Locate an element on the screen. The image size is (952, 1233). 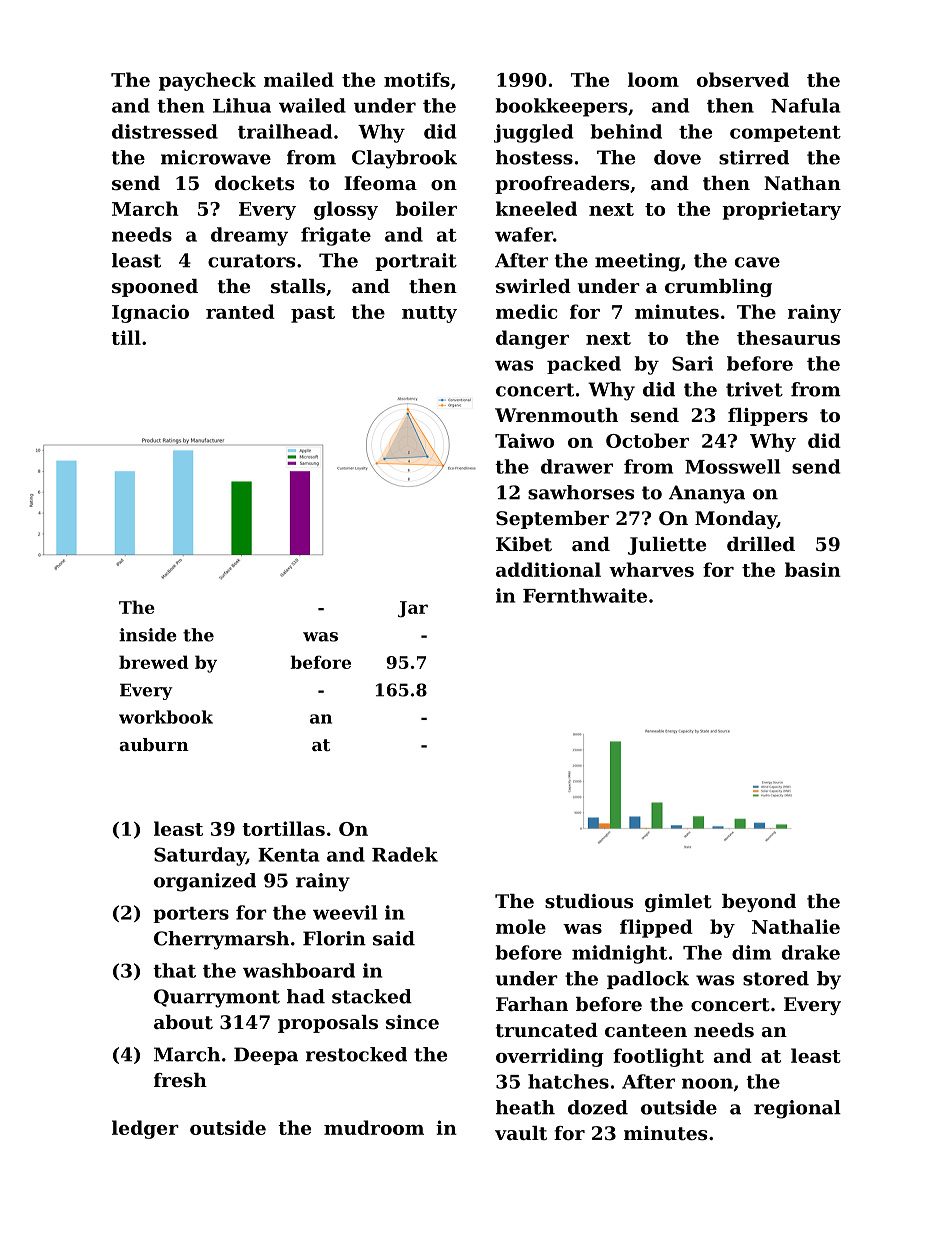
vault is located at coordinates (521, 1133).
